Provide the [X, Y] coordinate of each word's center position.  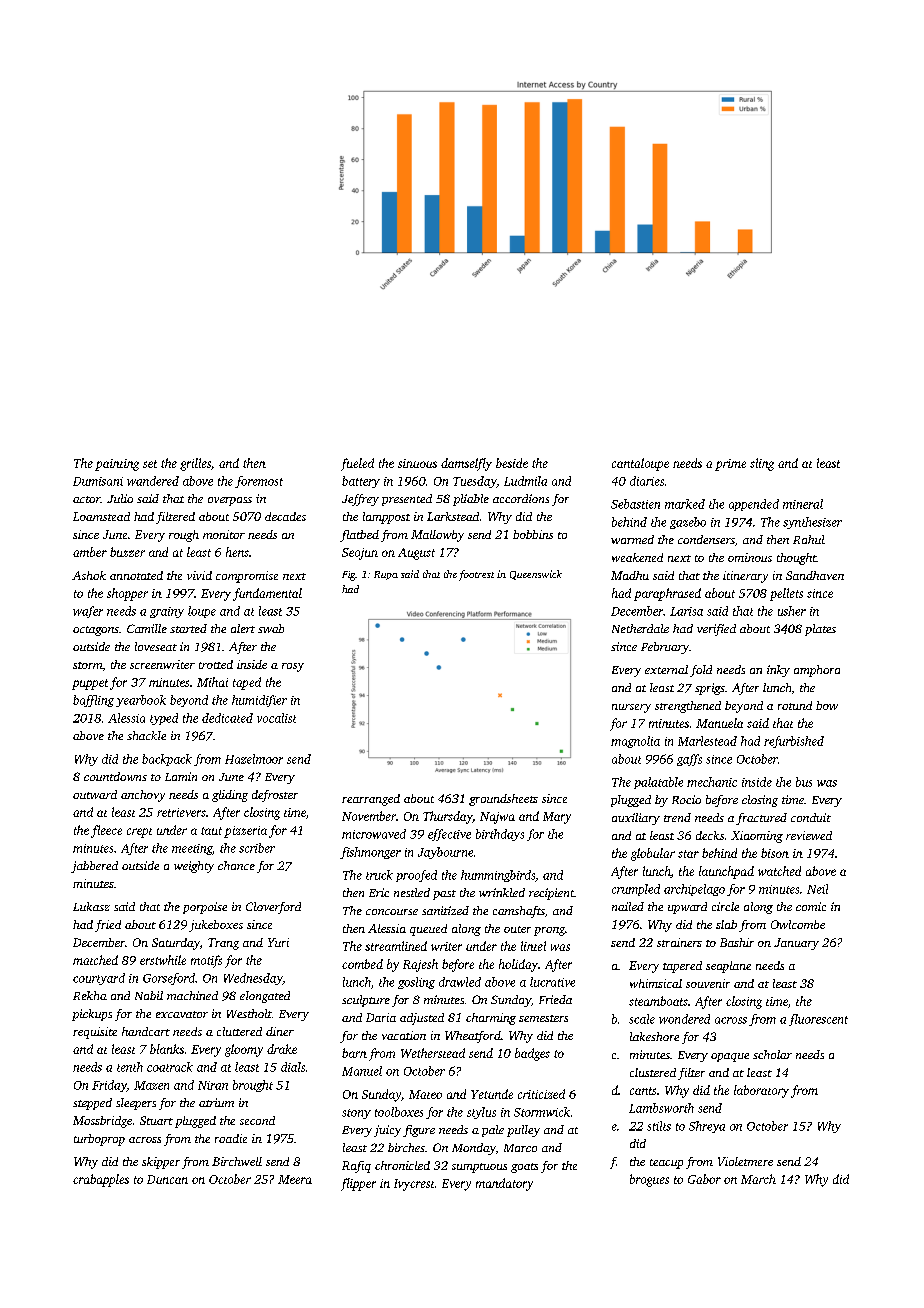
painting [117, 465]
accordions [521, 498]
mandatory [504, 1184]
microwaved [374, 834]
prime [730, 465]
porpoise [205, 908]
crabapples [101, 1180]
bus [804, 782]
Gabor [704, 1179]
